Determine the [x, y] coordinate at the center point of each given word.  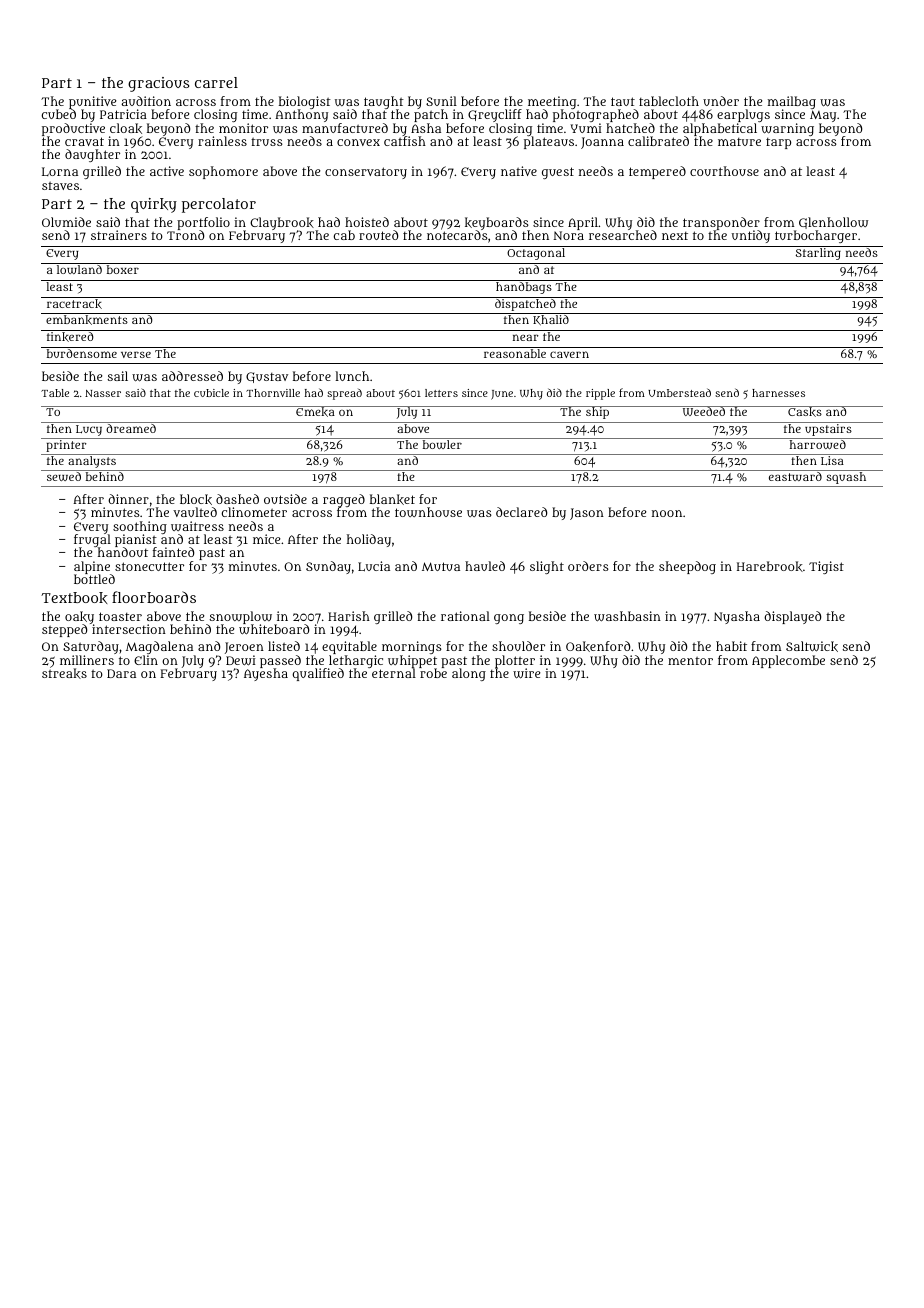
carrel [216, 82]
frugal [92, 541]
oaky [79, 618]
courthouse [724, 171]
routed [378, 235]
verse [136, 354]
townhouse [428, 512]
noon [667, 513]
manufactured [345, 128]
